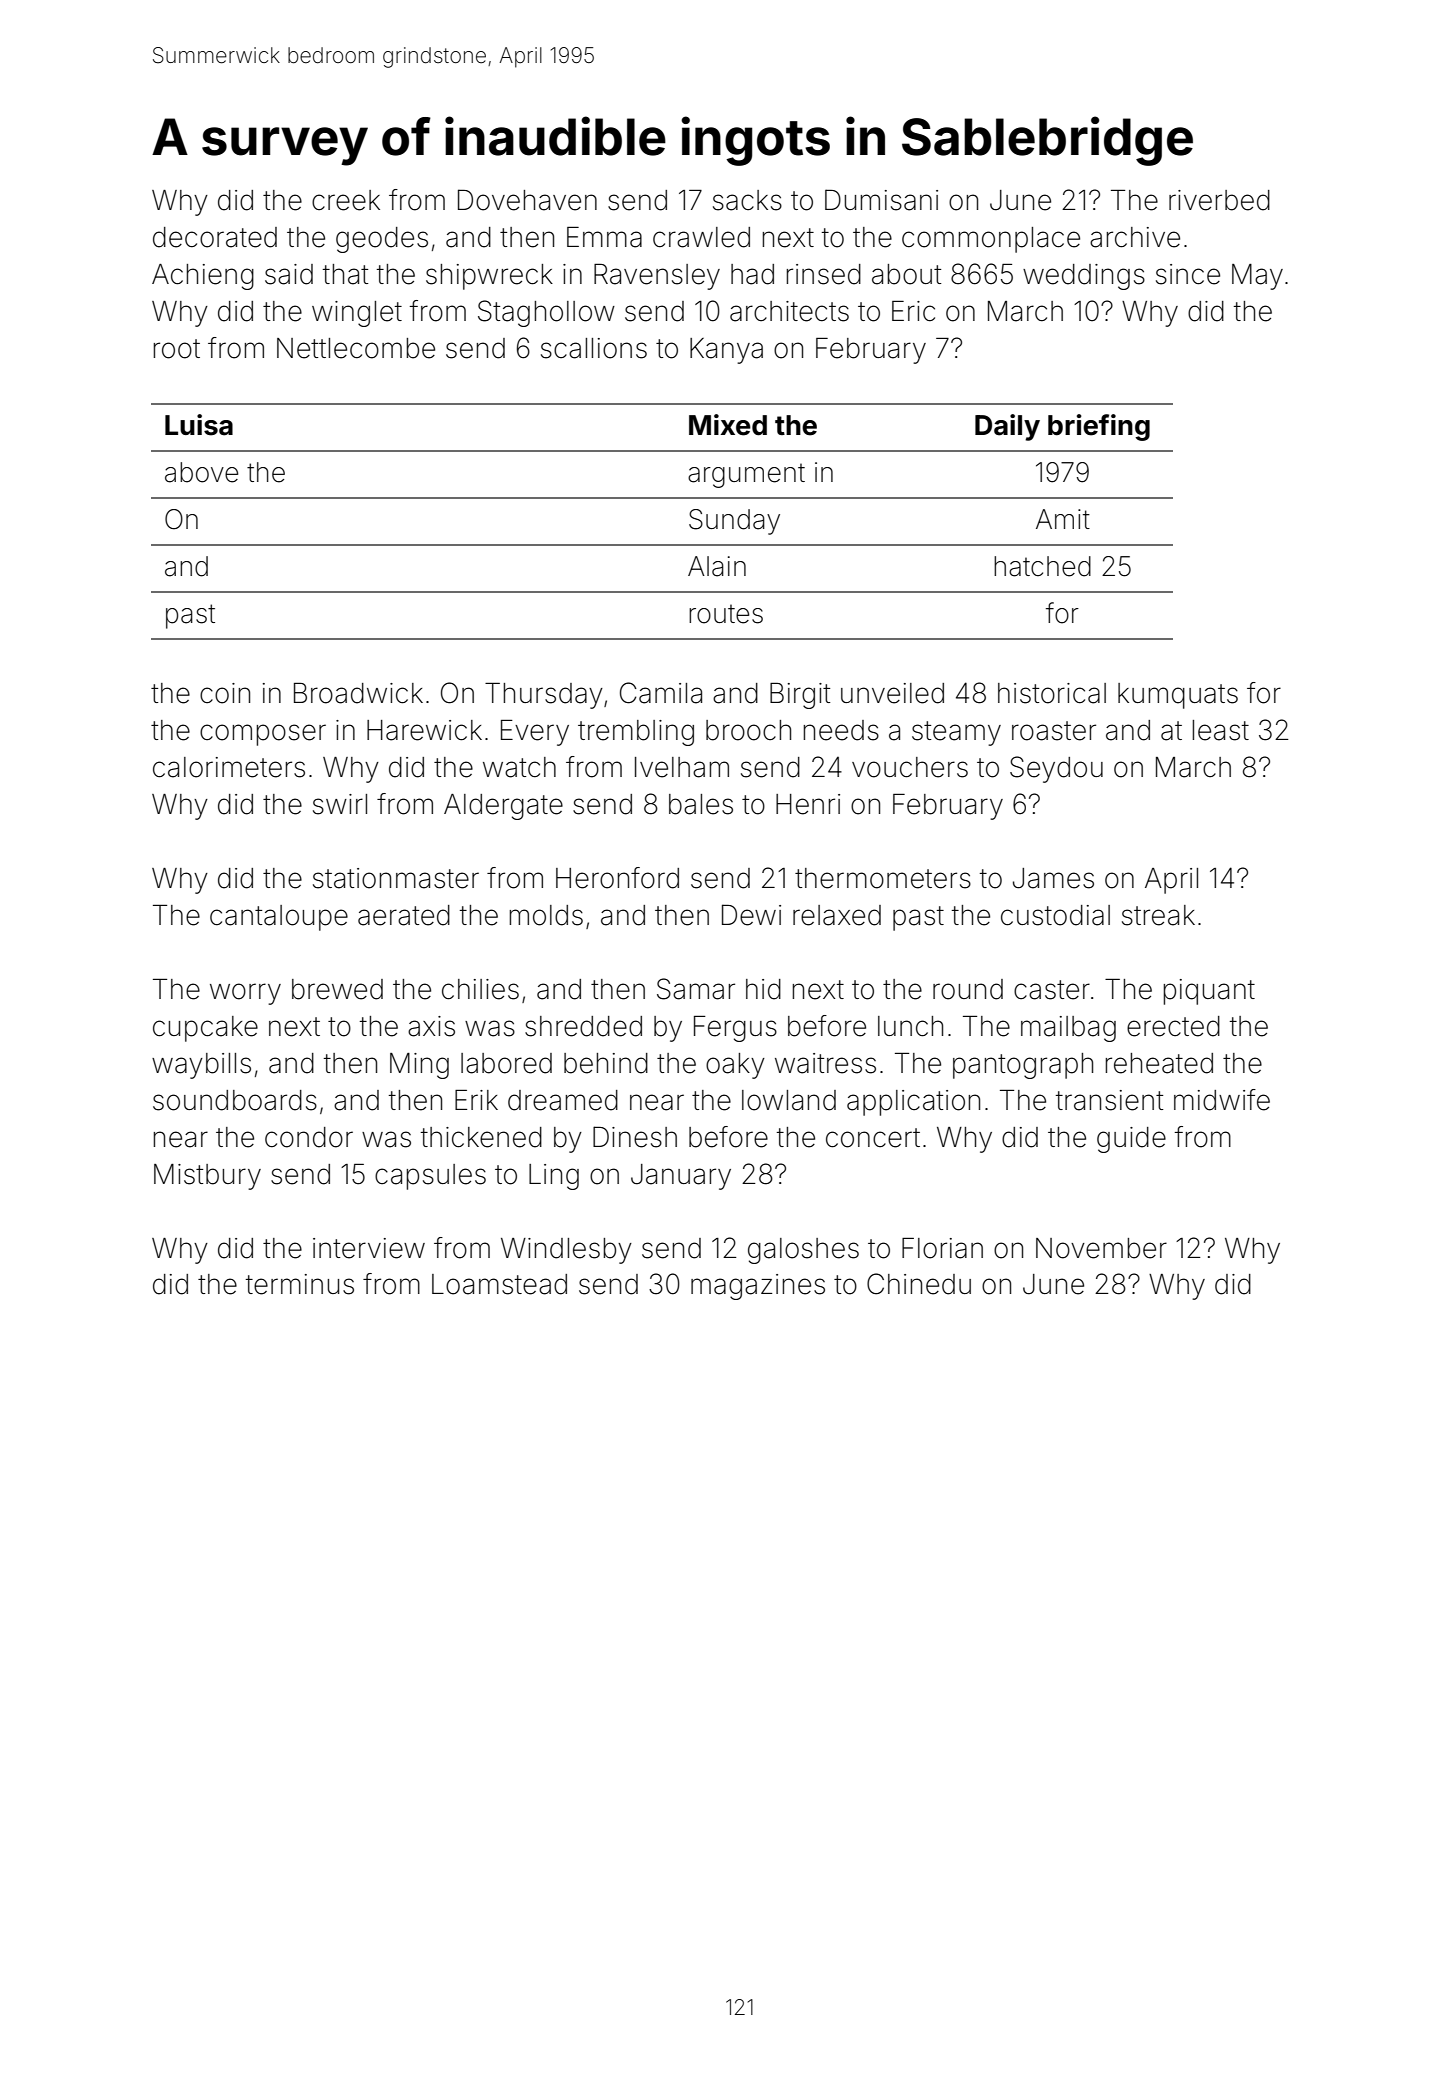 The height and width of the screenshot is (2100, 1450). Describe the element at coordinates (201, 472) in the screenshot. I see `above` at that location.
